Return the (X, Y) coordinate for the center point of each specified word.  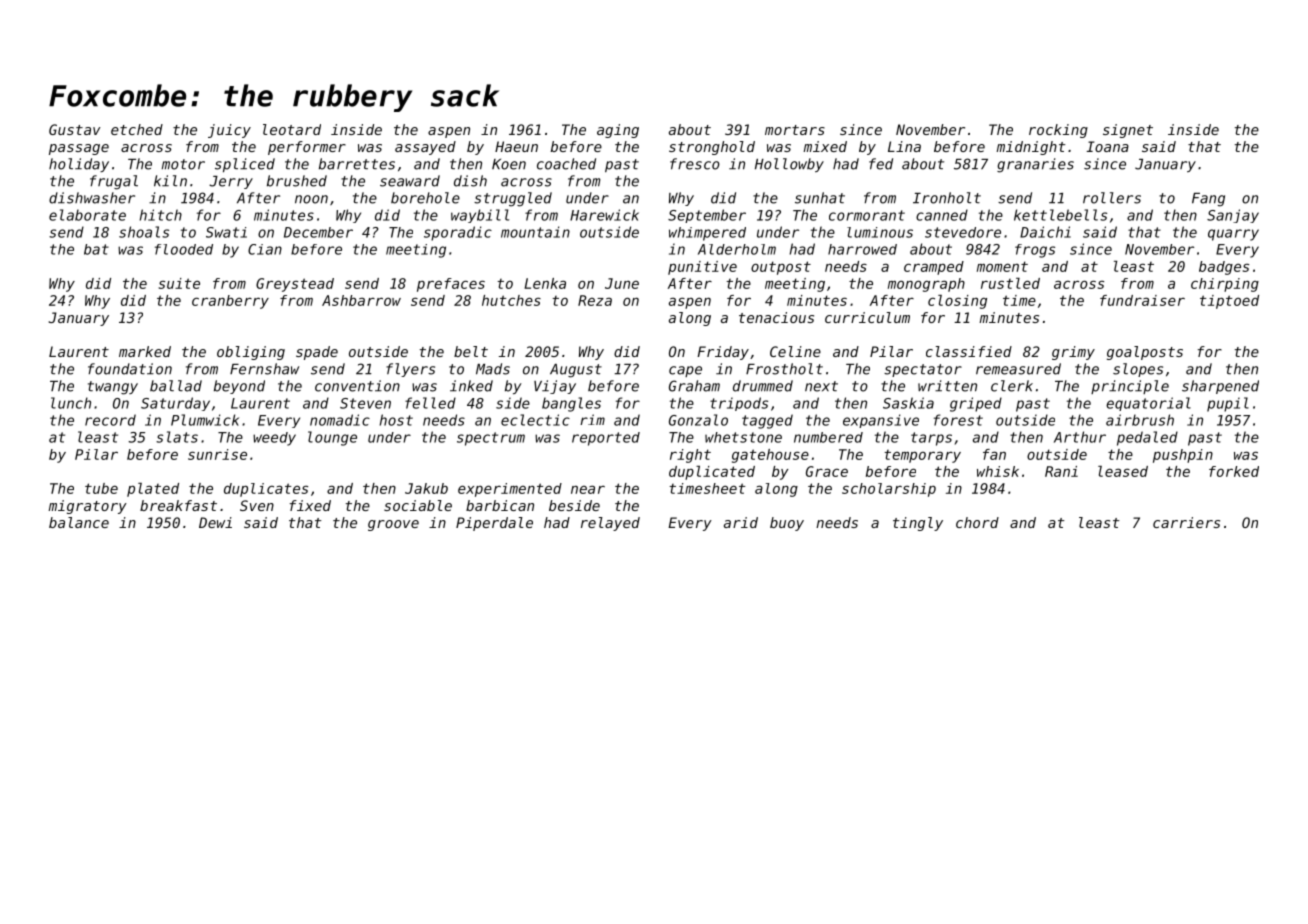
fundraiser (1142, 300)
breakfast (178, 505)
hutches (511, 300)
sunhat (820, 198)
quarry (1233, 235)
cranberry (230, 302)
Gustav (74, 129)
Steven (365, 403)
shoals (144, 232)
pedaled (1147, 438)
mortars (795, 130)
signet (1128, 131)
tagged (767, 421)
